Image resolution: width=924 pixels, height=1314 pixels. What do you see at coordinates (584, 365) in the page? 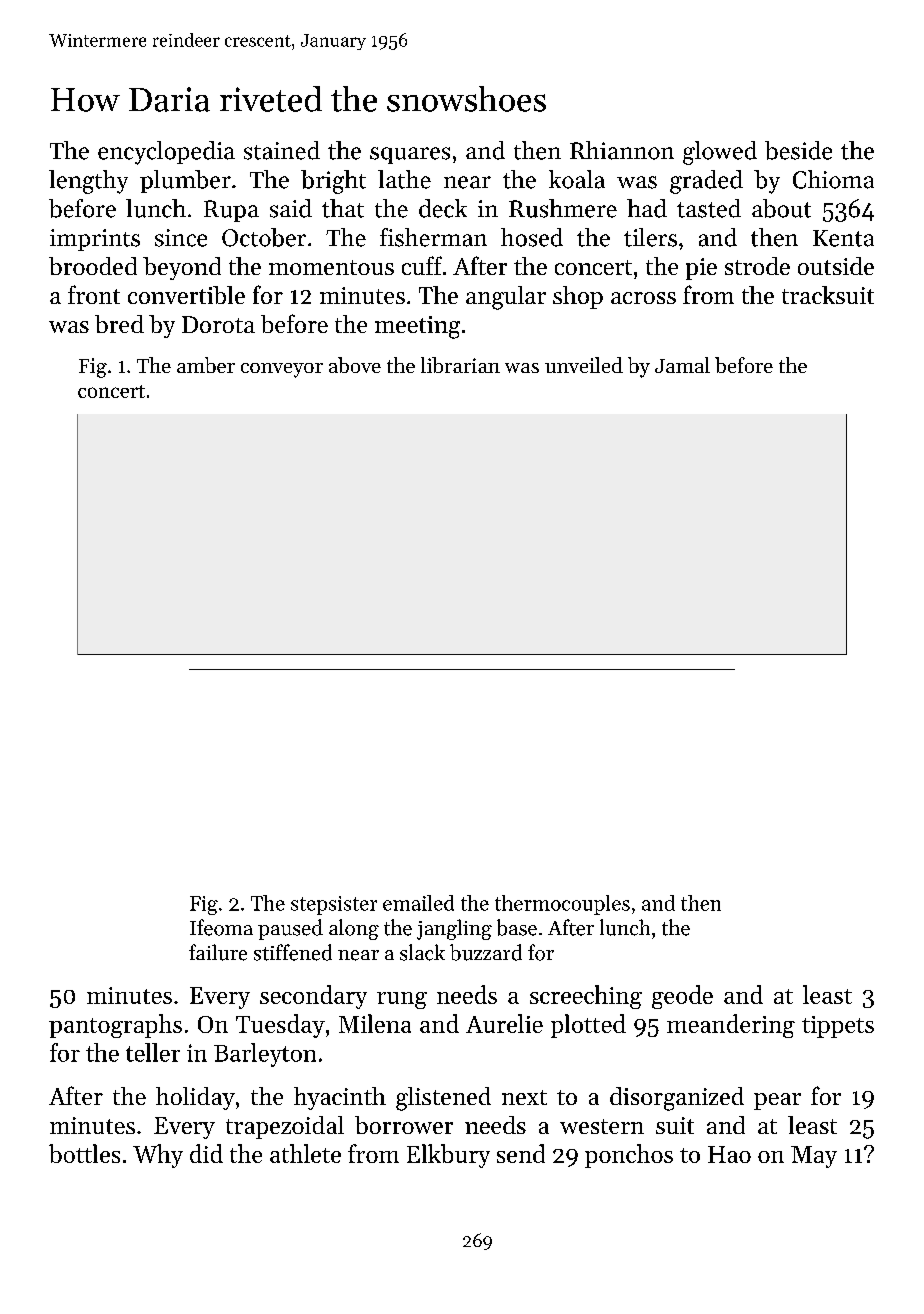
I see `unveiled` at bounding box center [584, 365].
